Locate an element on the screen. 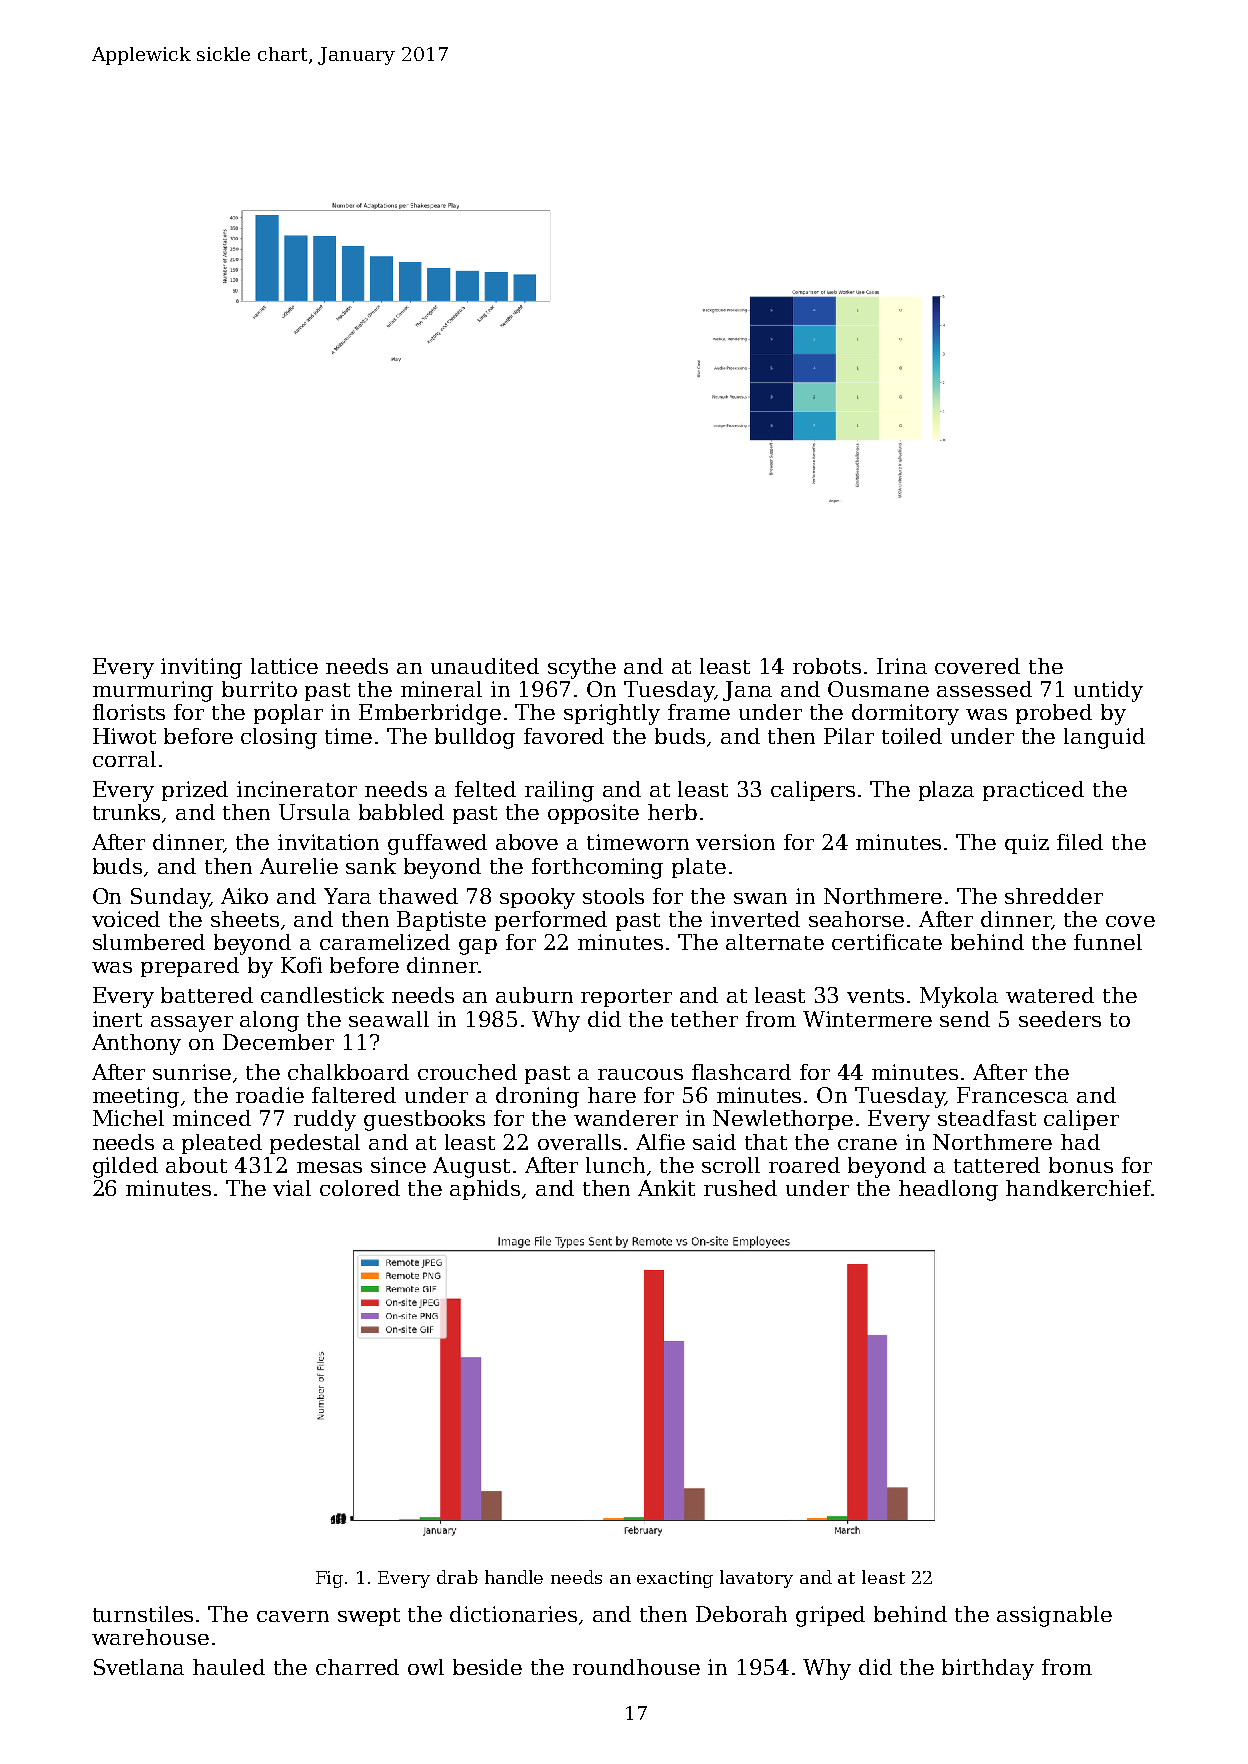 This screenshot has height=1764, width=1248. Michel is located at coordinates (128, 1118).
